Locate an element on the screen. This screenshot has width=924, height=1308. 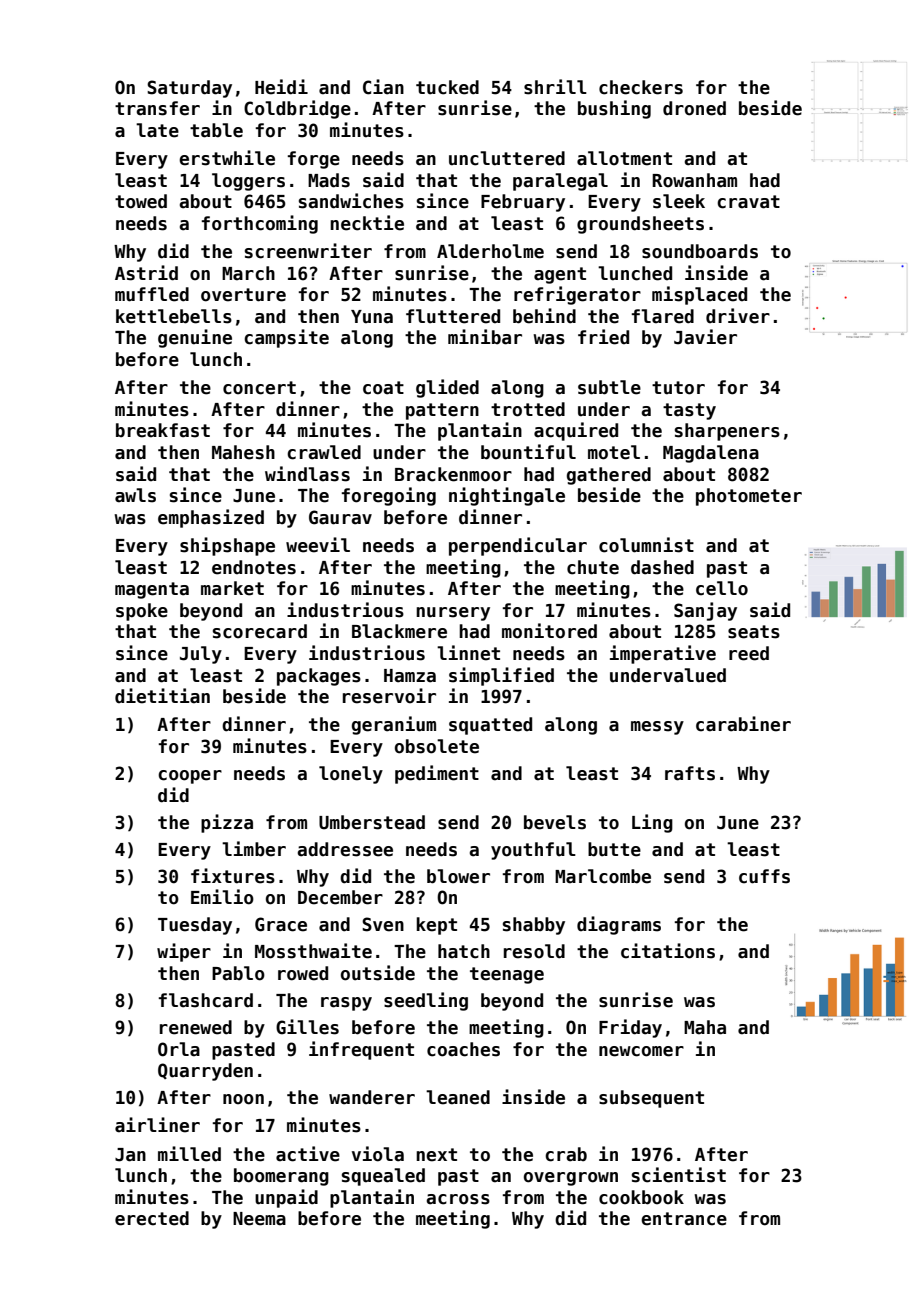
messy is located at coordinates (657, 728).
